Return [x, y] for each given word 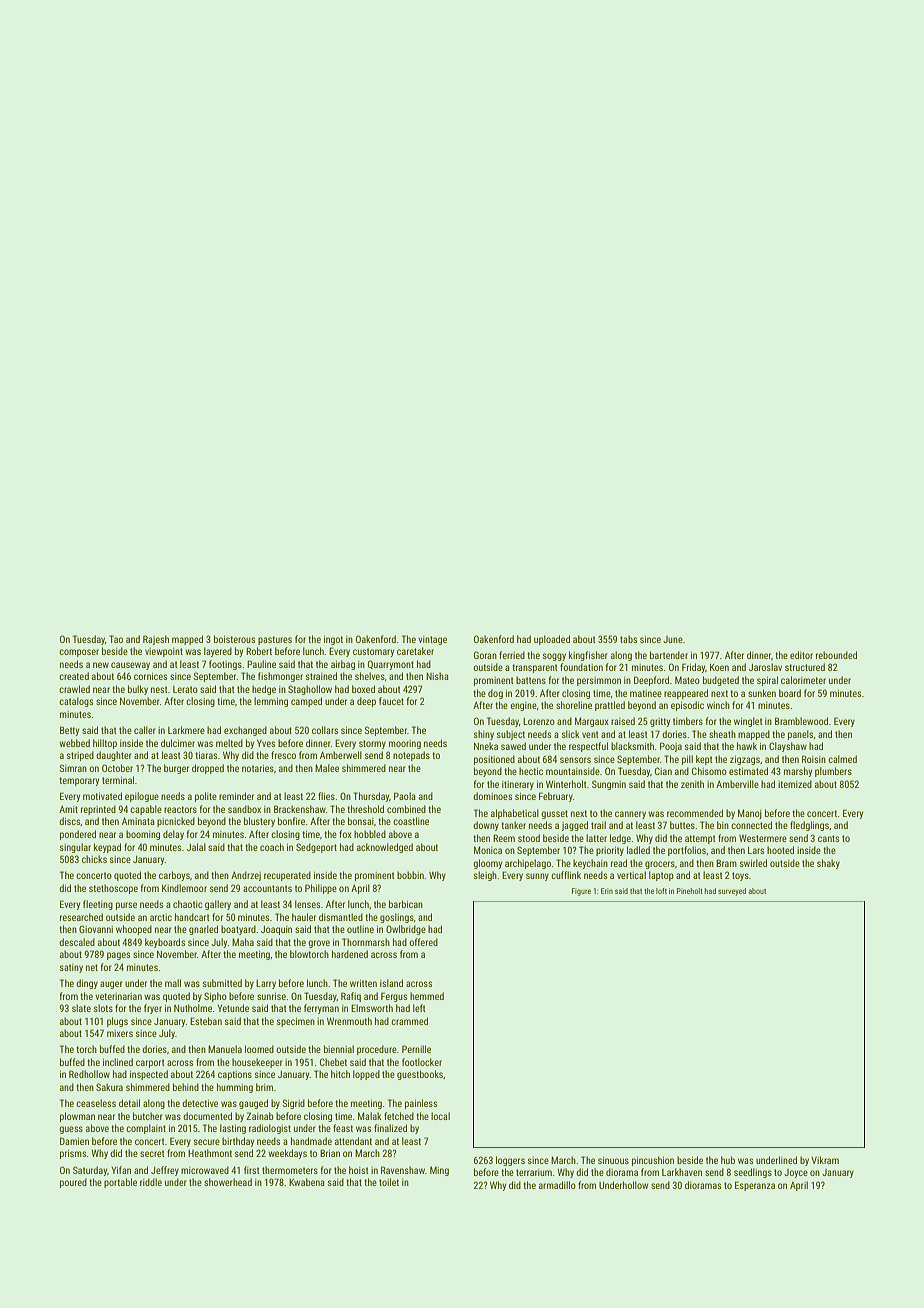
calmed [842, 759]
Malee [327, 768]
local [440, 1116]
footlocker [422, 1062]
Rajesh [156, 640]
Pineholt [690, 891]
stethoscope [113, 889]
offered [423, 942]
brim [264, 1087]
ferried [512, 655]
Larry [266, 984]
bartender [669, 655]
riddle [151, 1182]
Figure [581, 892]
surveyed [732, 892]
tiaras [206, 755]
